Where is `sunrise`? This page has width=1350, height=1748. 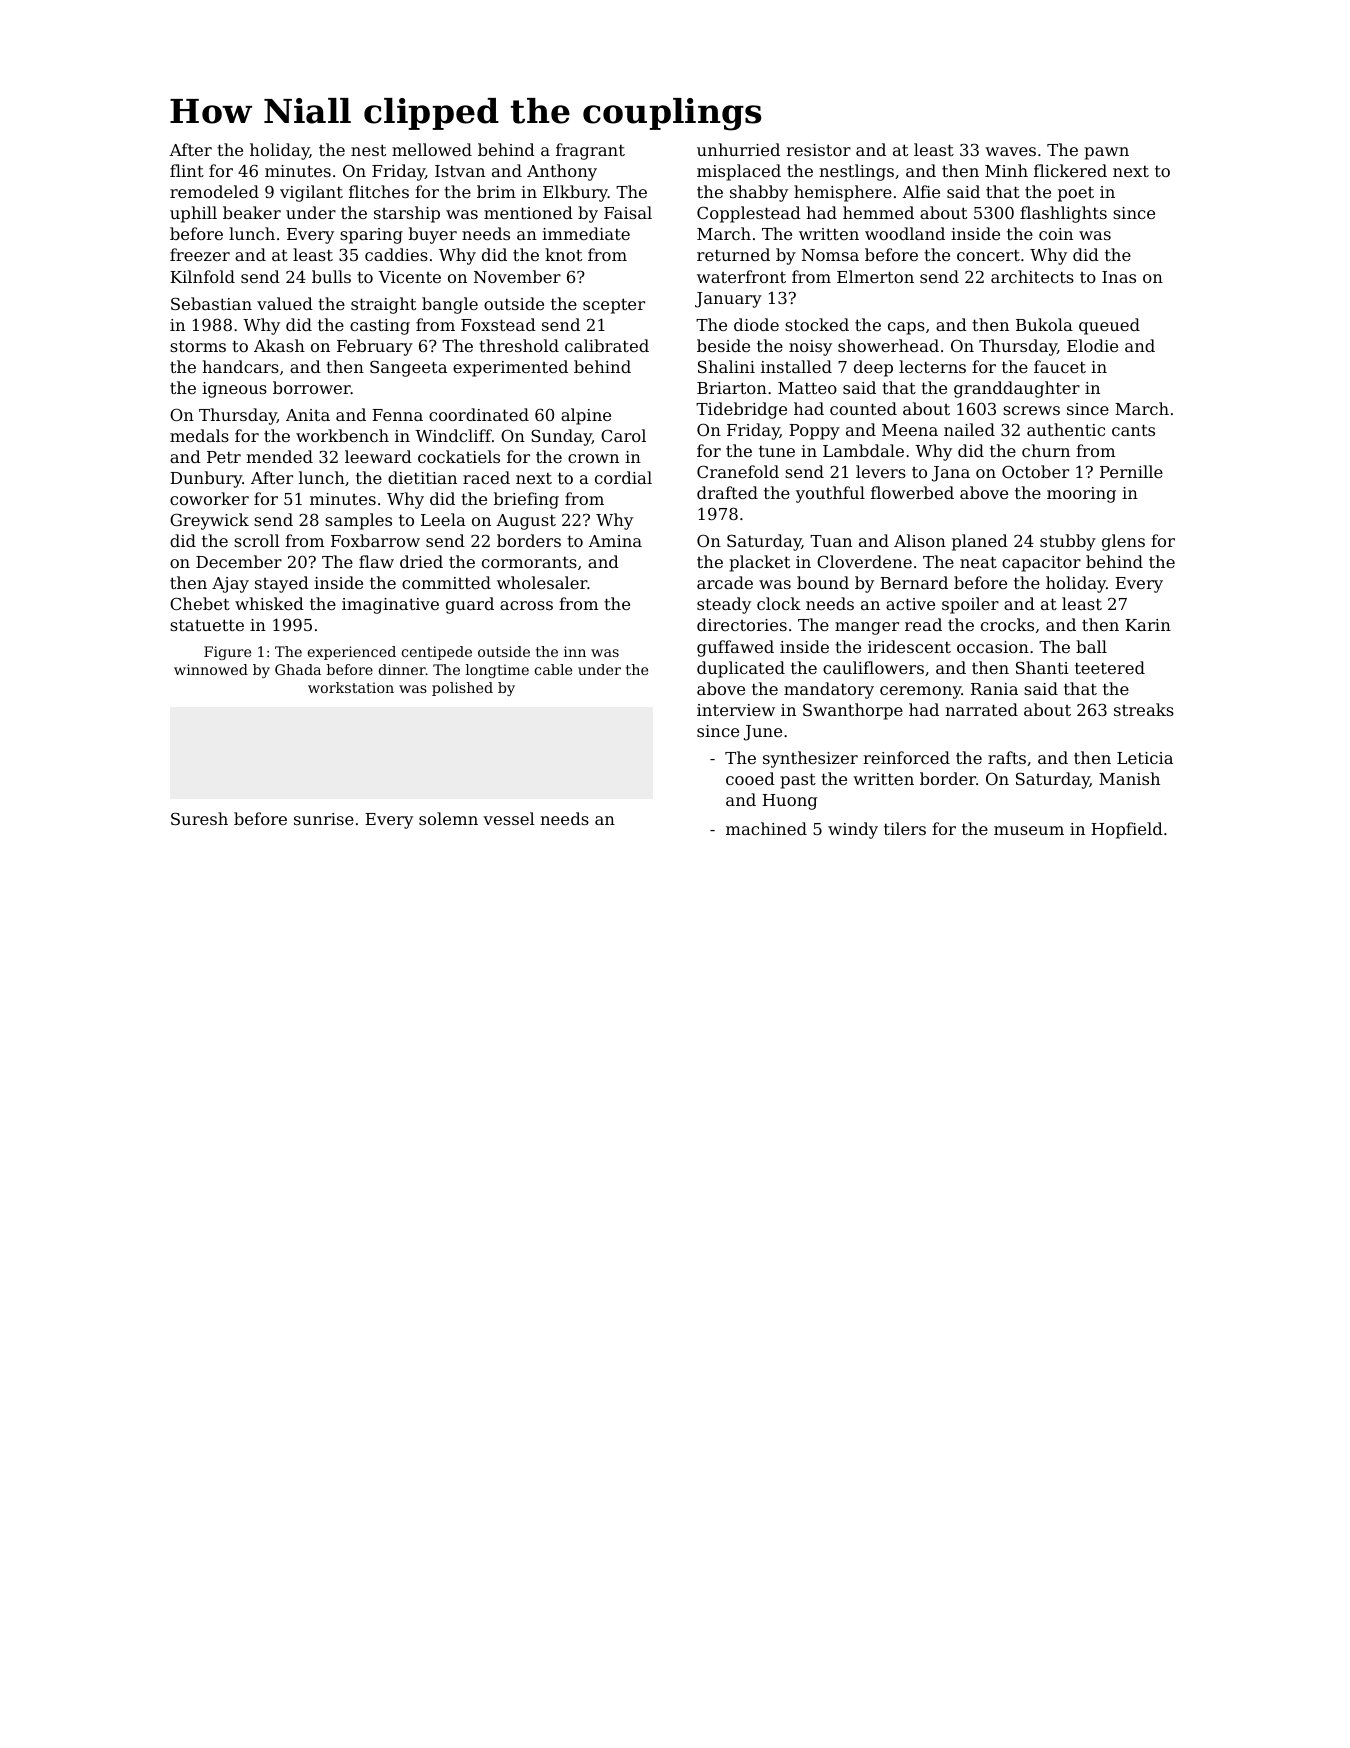
sunrise is located at coordinates (324, 819).
